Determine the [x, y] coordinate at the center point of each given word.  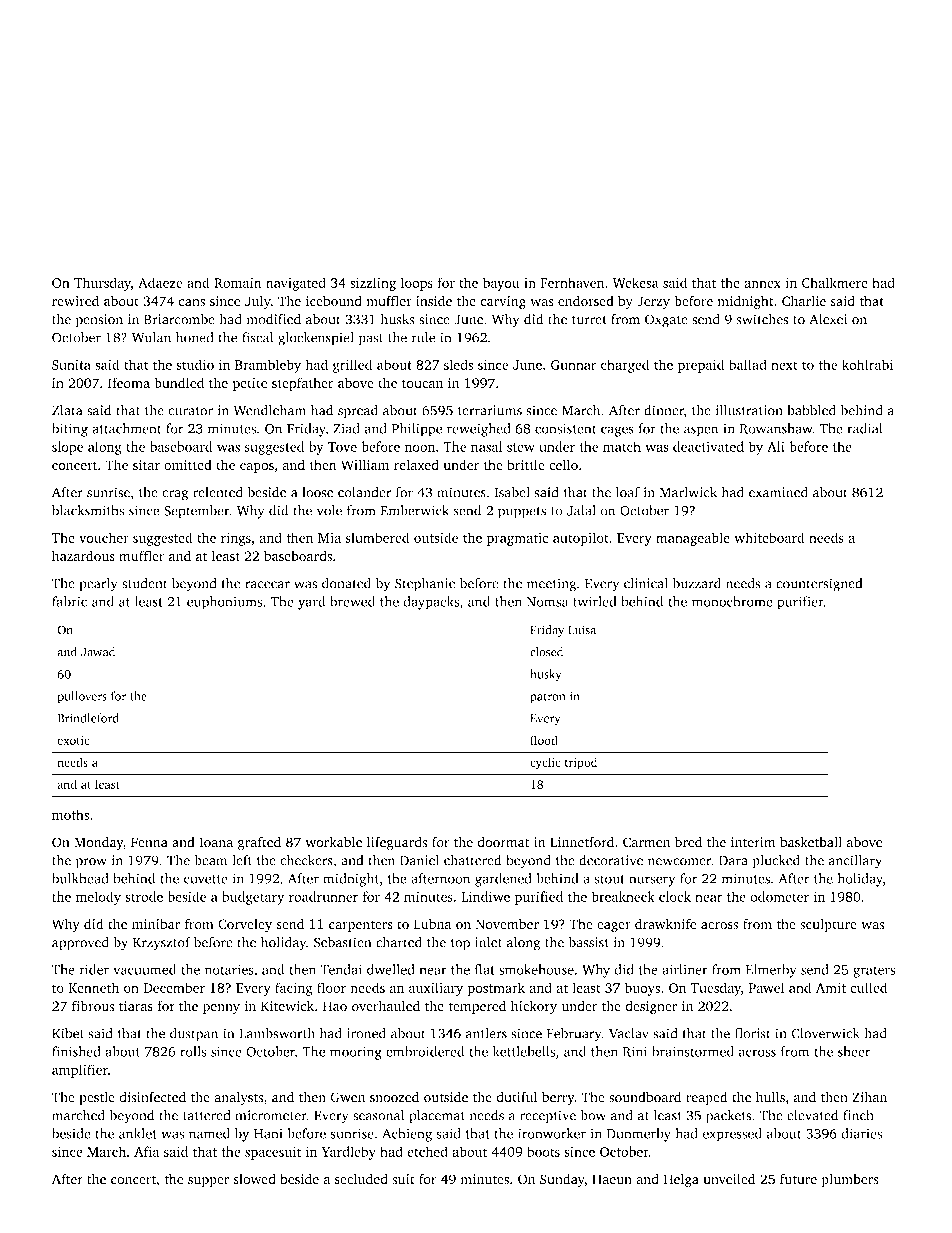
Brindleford [88, 718]
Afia [146, 1151]
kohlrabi [867, 364]
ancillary [855, 862]
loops [417, 284]
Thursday [102, 284]
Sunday [562, 1180]
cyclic [545, 763]
